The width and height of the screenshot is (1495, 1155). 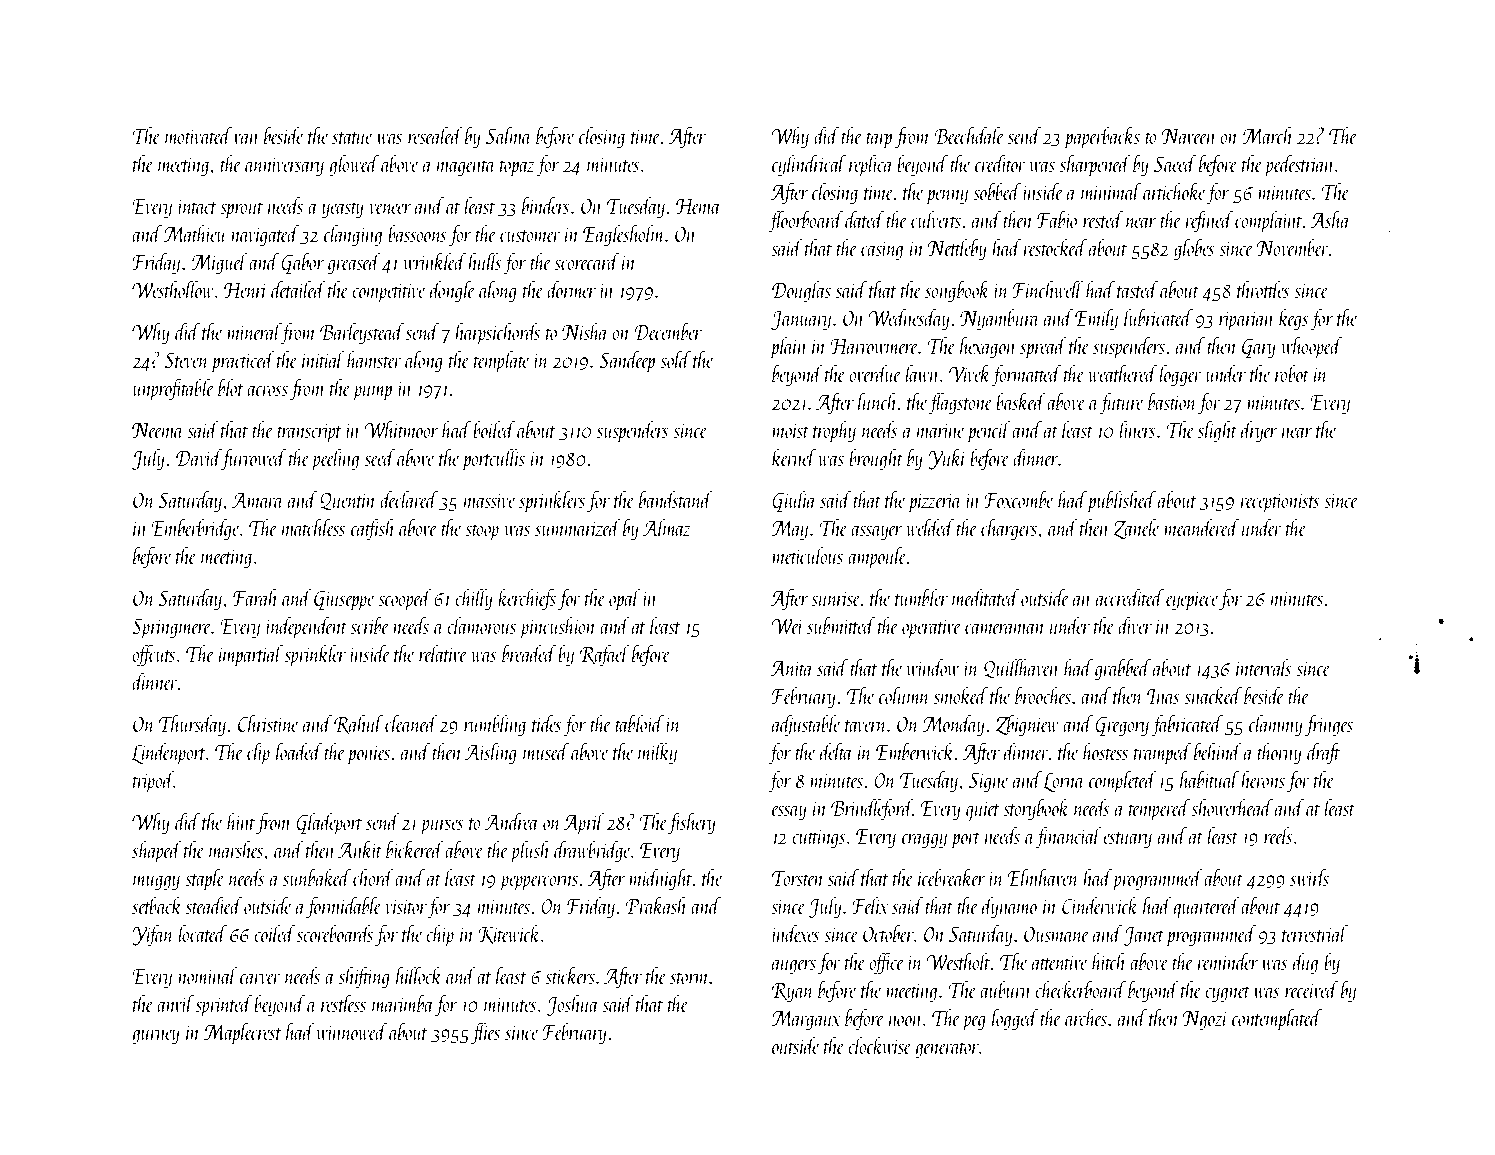 I want to click on peeling, so click(x=335, y=460).
